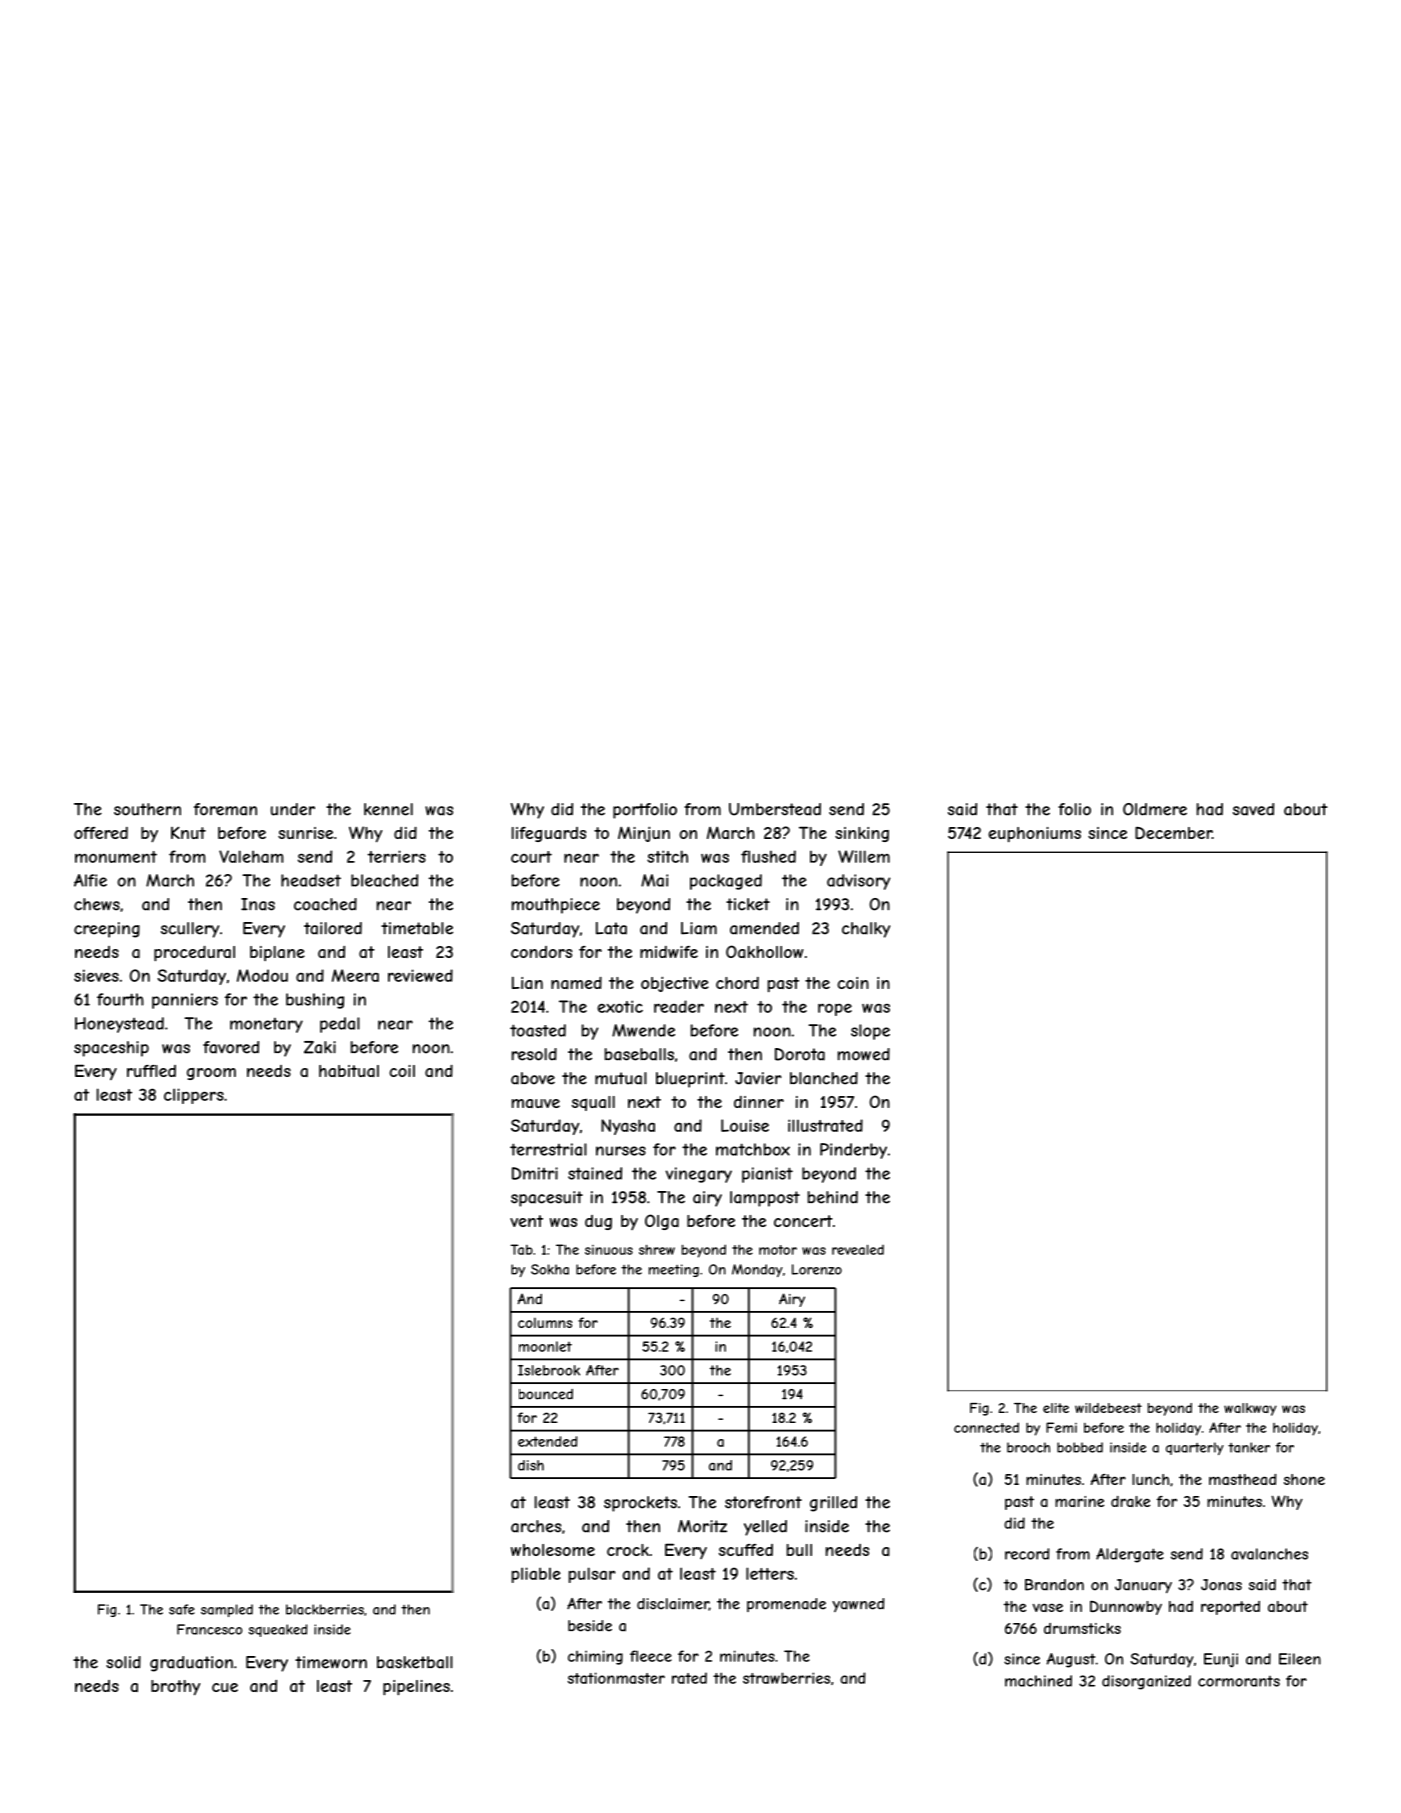 This screenshot has height=1813, width=1401. What do you see at coordinates (388, 809) in the screenshot?
I see `kennel` at bounding box center [388, 809].
